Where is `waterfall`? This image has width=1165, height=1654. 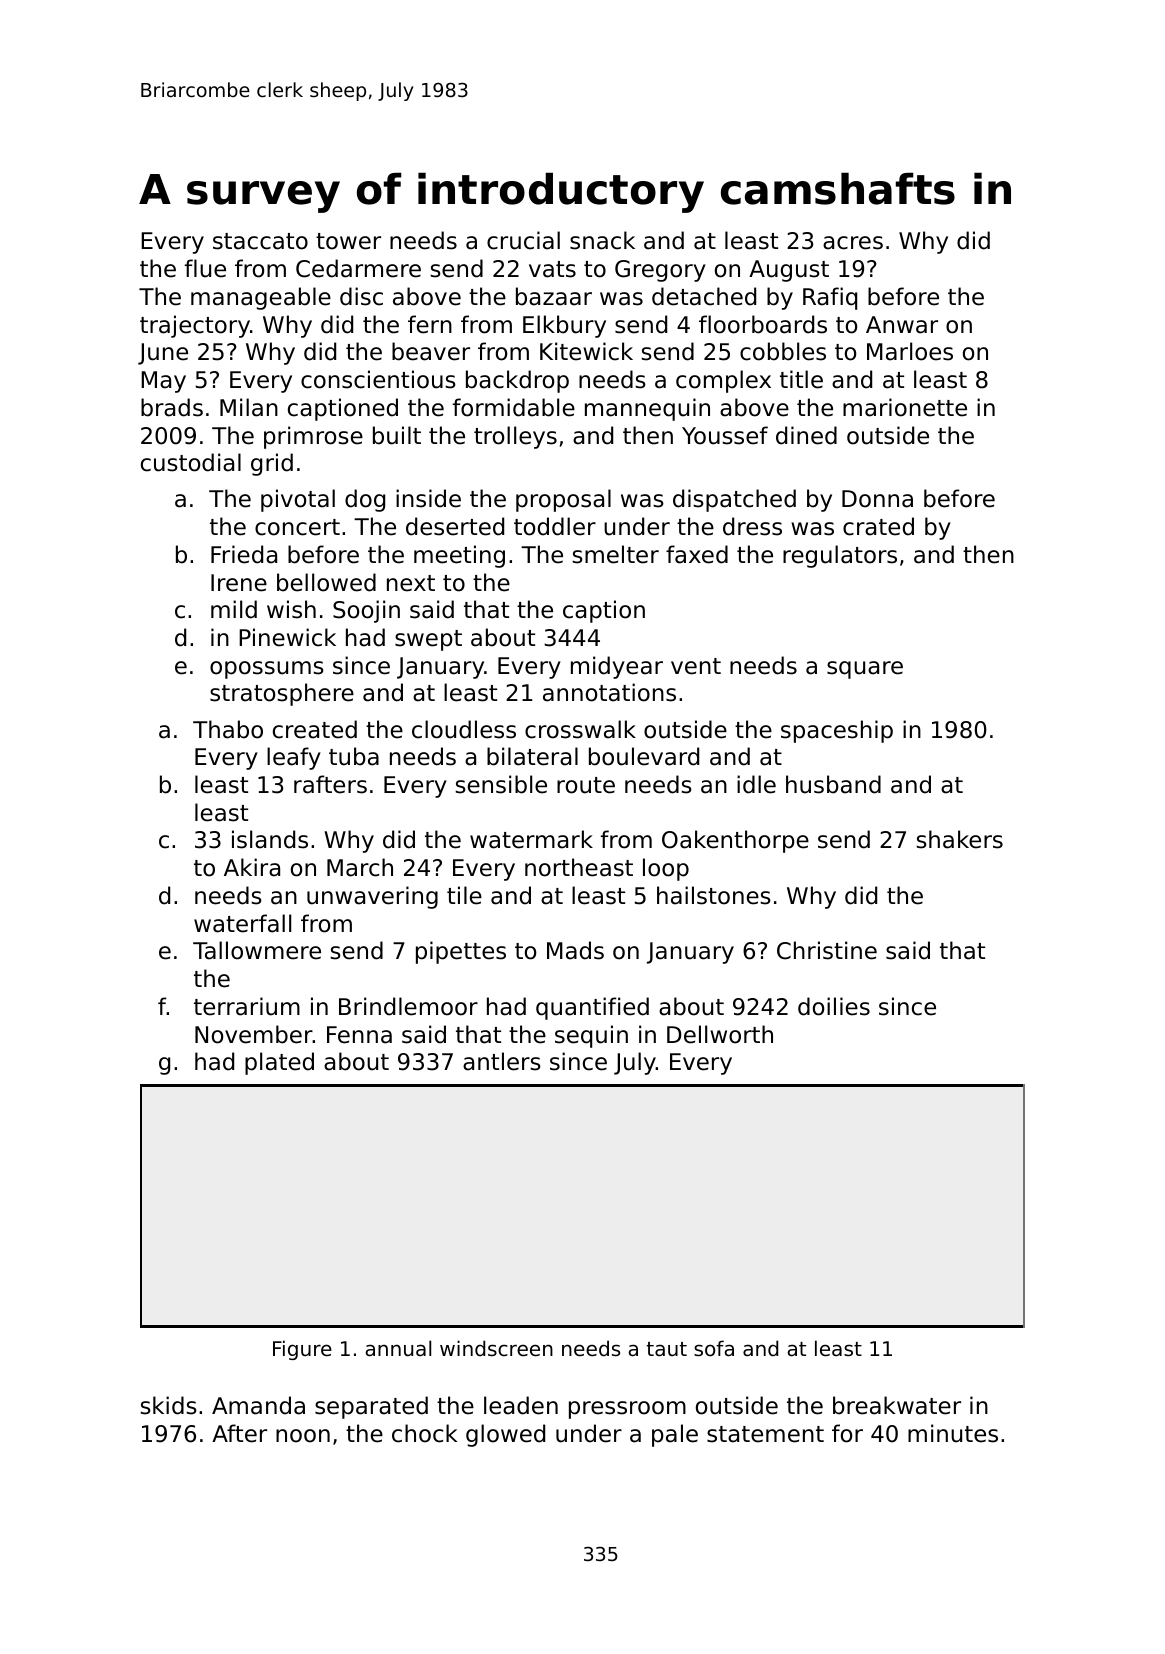
waterfall is located at coordinates (242, 923).
